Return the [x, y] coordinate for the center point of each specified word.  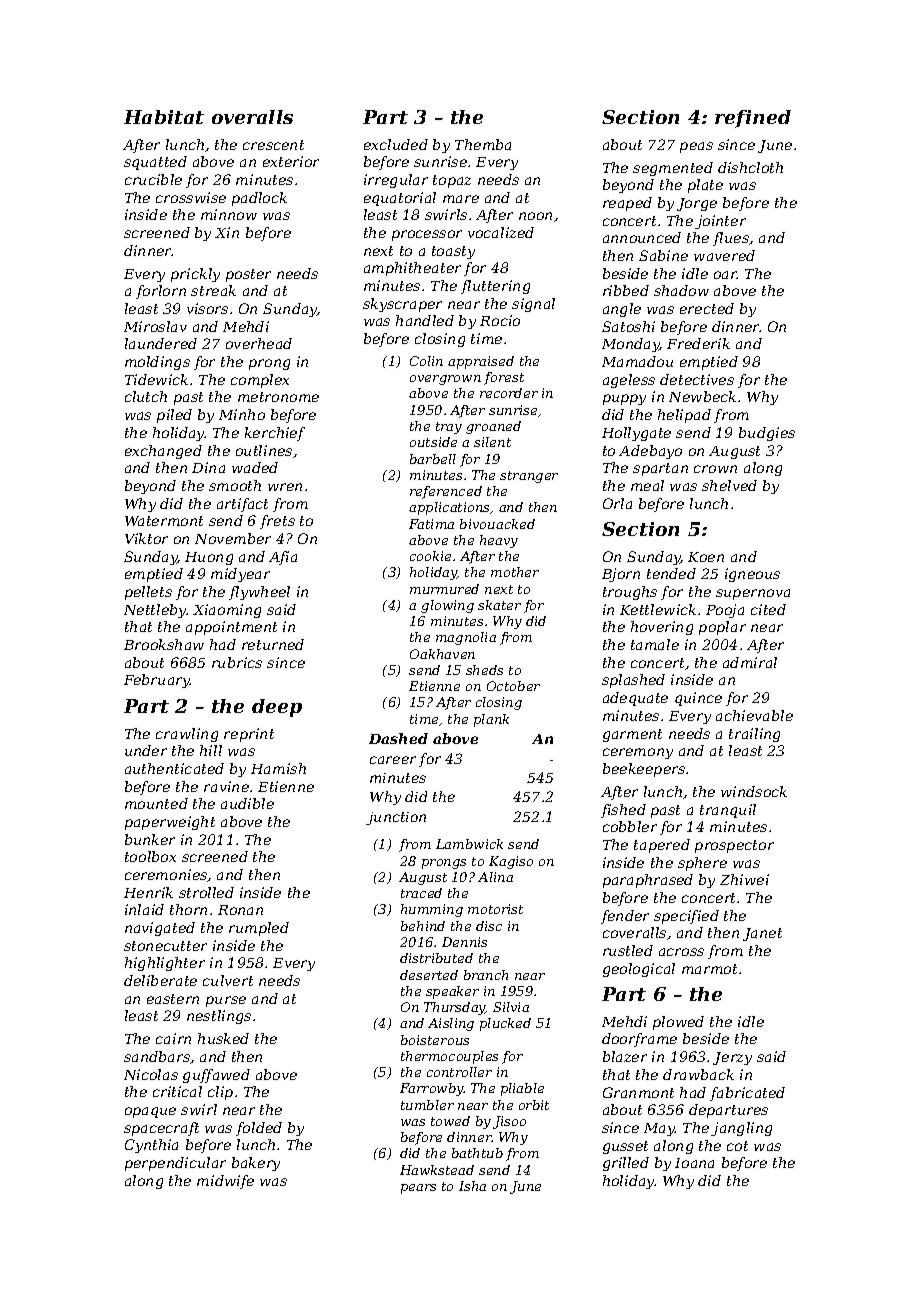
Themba [483, 144]
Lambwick [469, 844]
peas [696, 147]
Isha [472, 1186]
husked [223, 1038]
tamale [655, 644]
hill [211, 750]
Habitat [164, 117]
